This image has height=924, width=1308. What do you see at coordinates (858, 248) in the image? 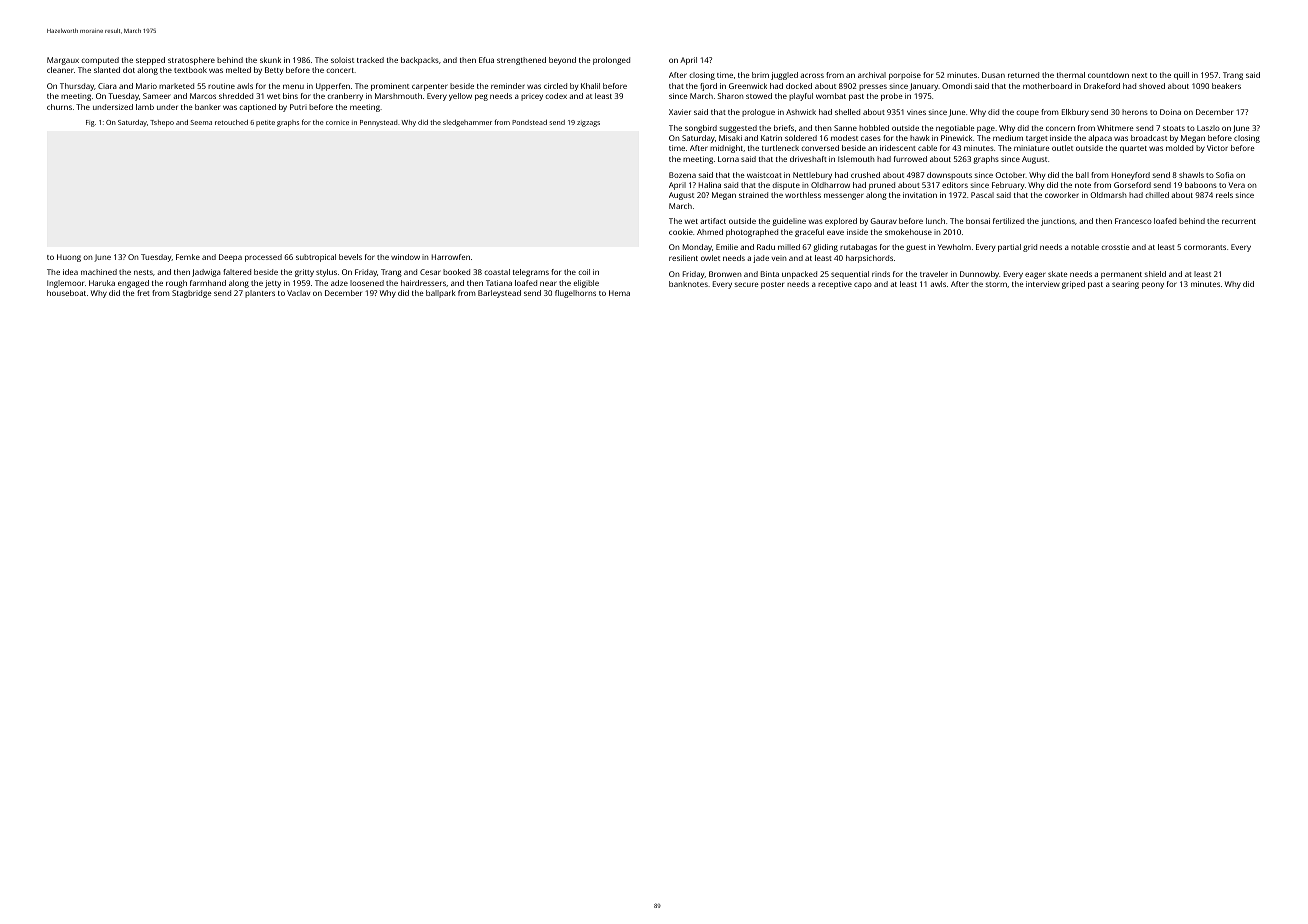
I see `rutabagas` at bounding box center [858, 248].
